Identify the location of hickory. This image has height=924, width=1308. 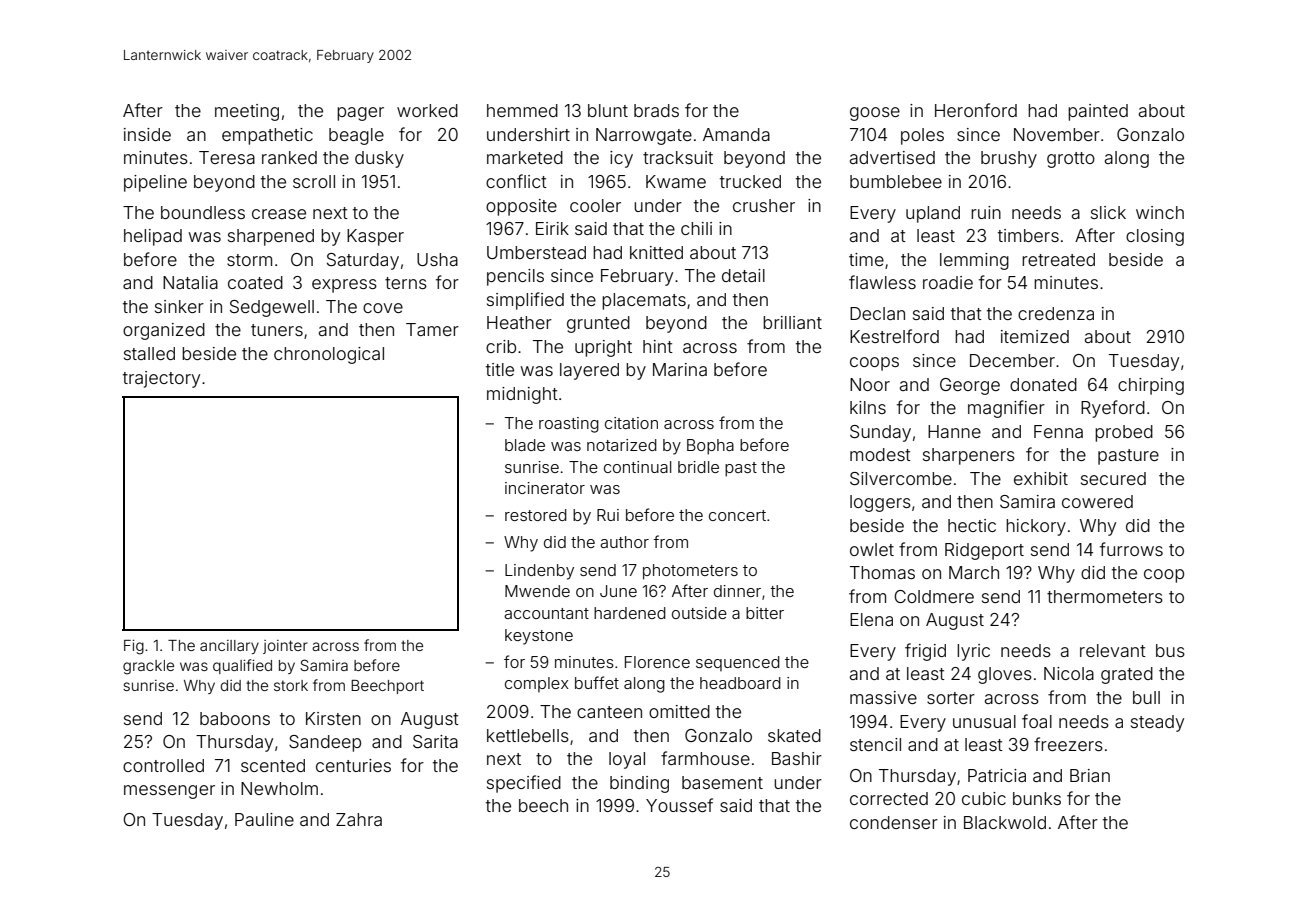
(1036, 527).
